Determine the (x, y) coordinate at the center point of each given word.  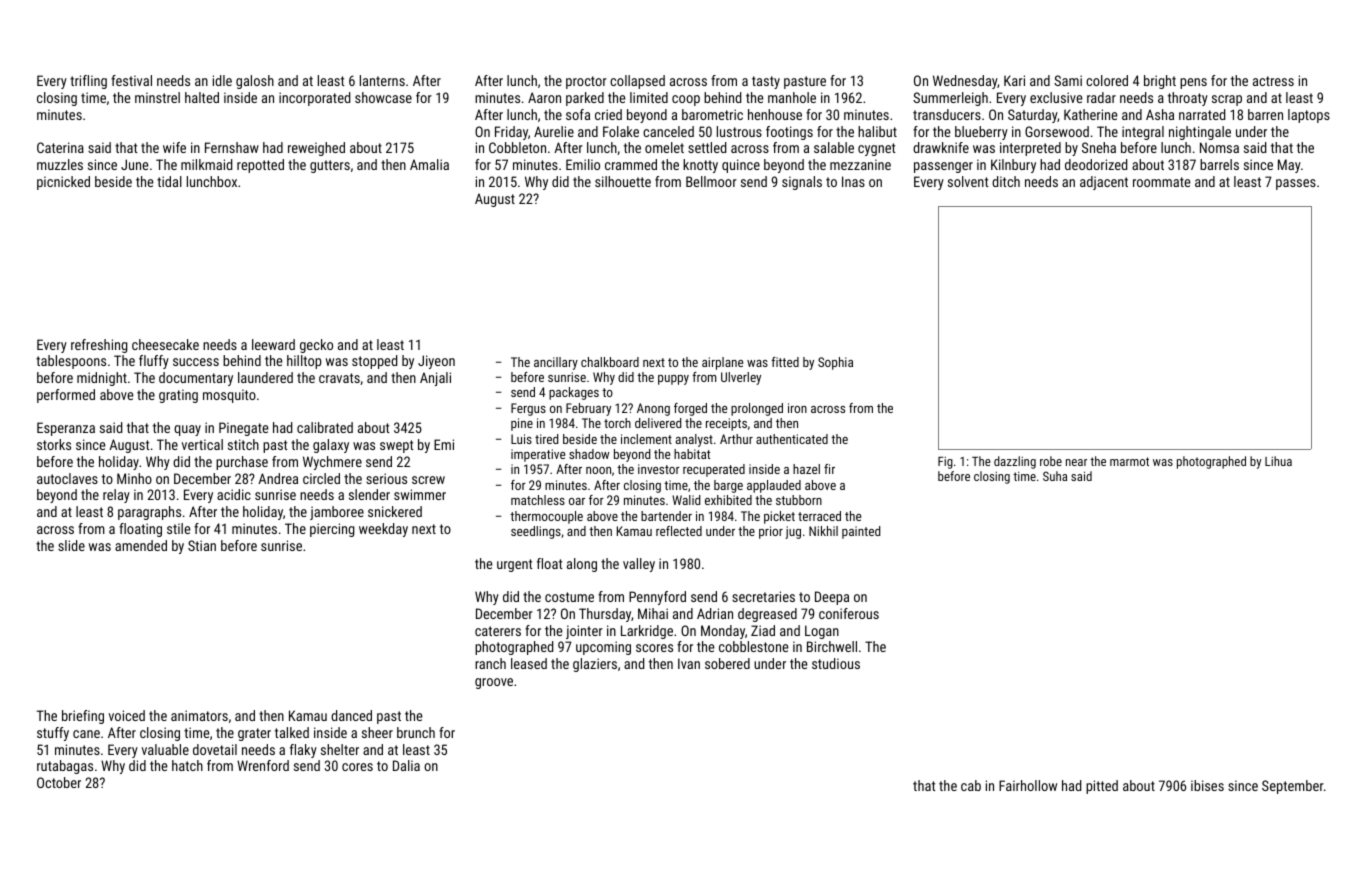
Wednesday (965, 82)
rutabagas (65, 767)
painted (861, 532)
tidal (169, 181)
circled (321, 478)
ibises (1207, 785)
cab (971, 785)
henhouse (775, 114)
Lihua (1278, 461)
